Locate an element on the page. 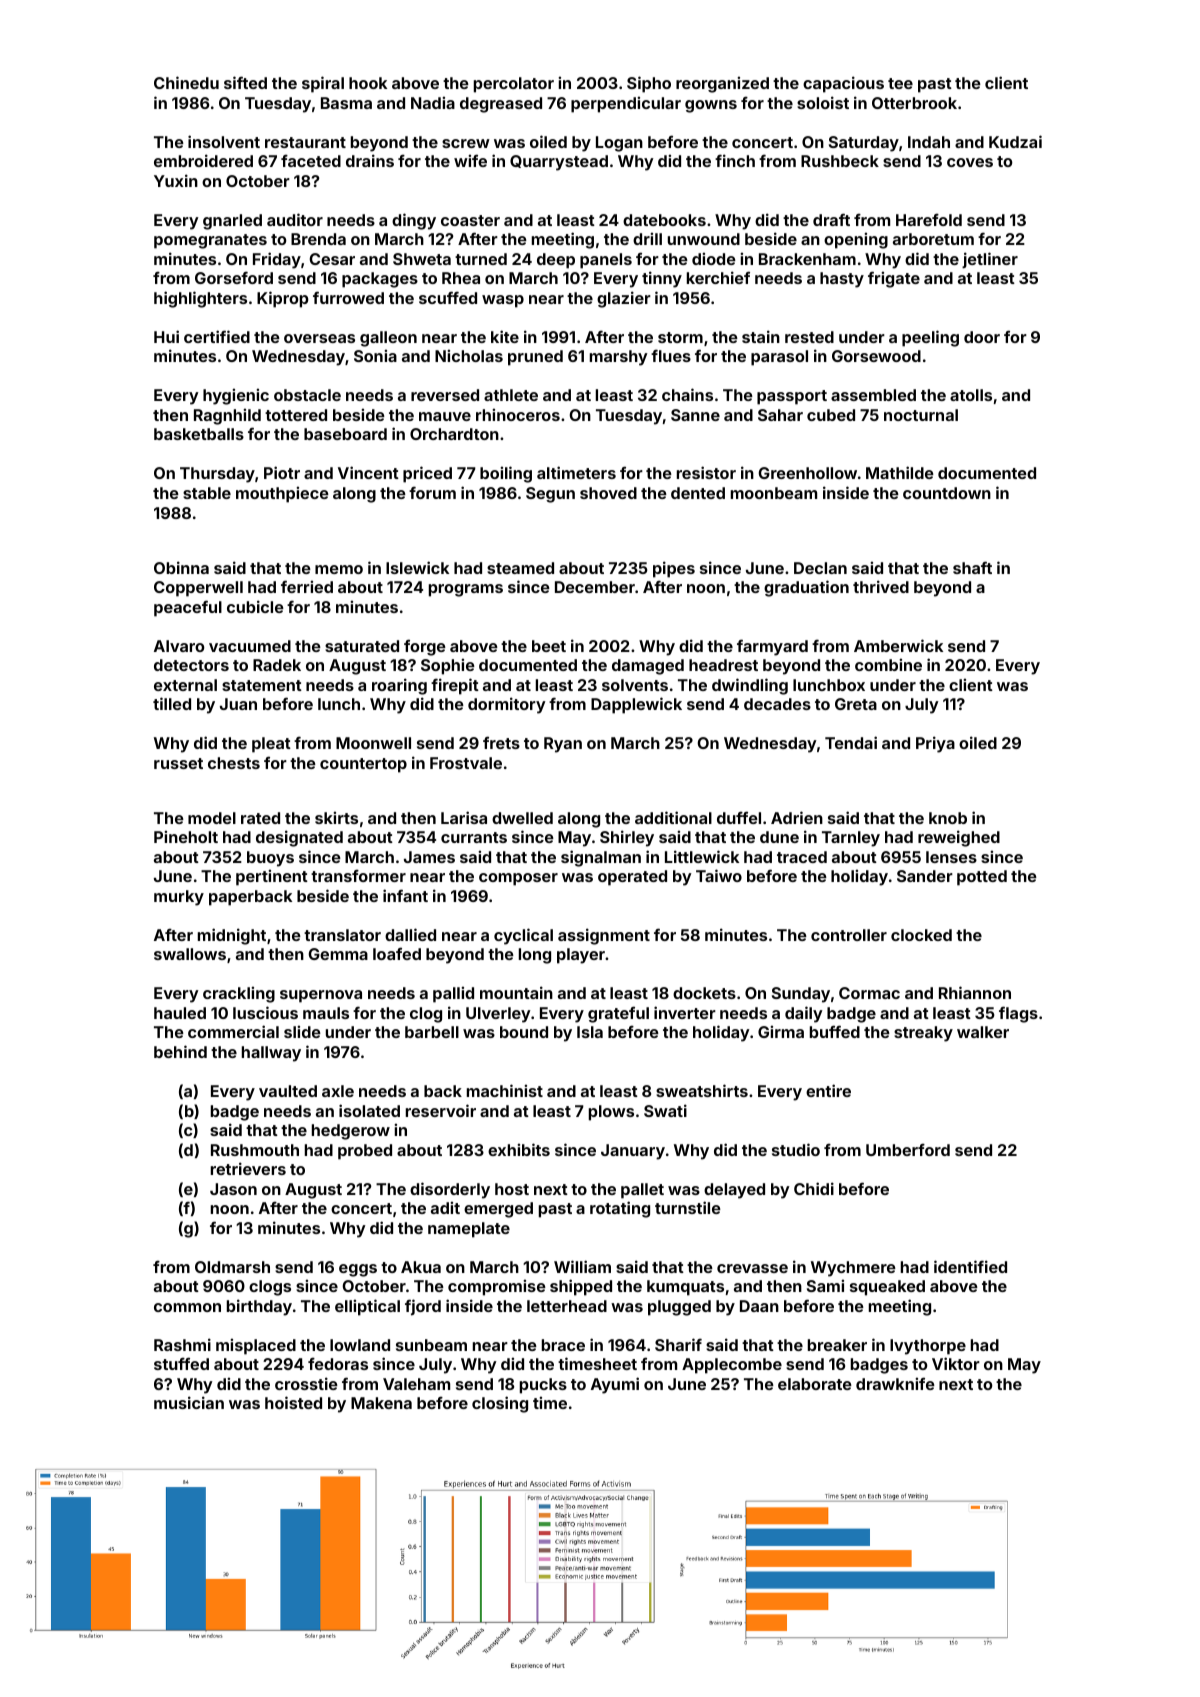 Image resolution: width=1200 pixels, height=1697 pixels. Chinedu is located at coordinates (186, 82).
